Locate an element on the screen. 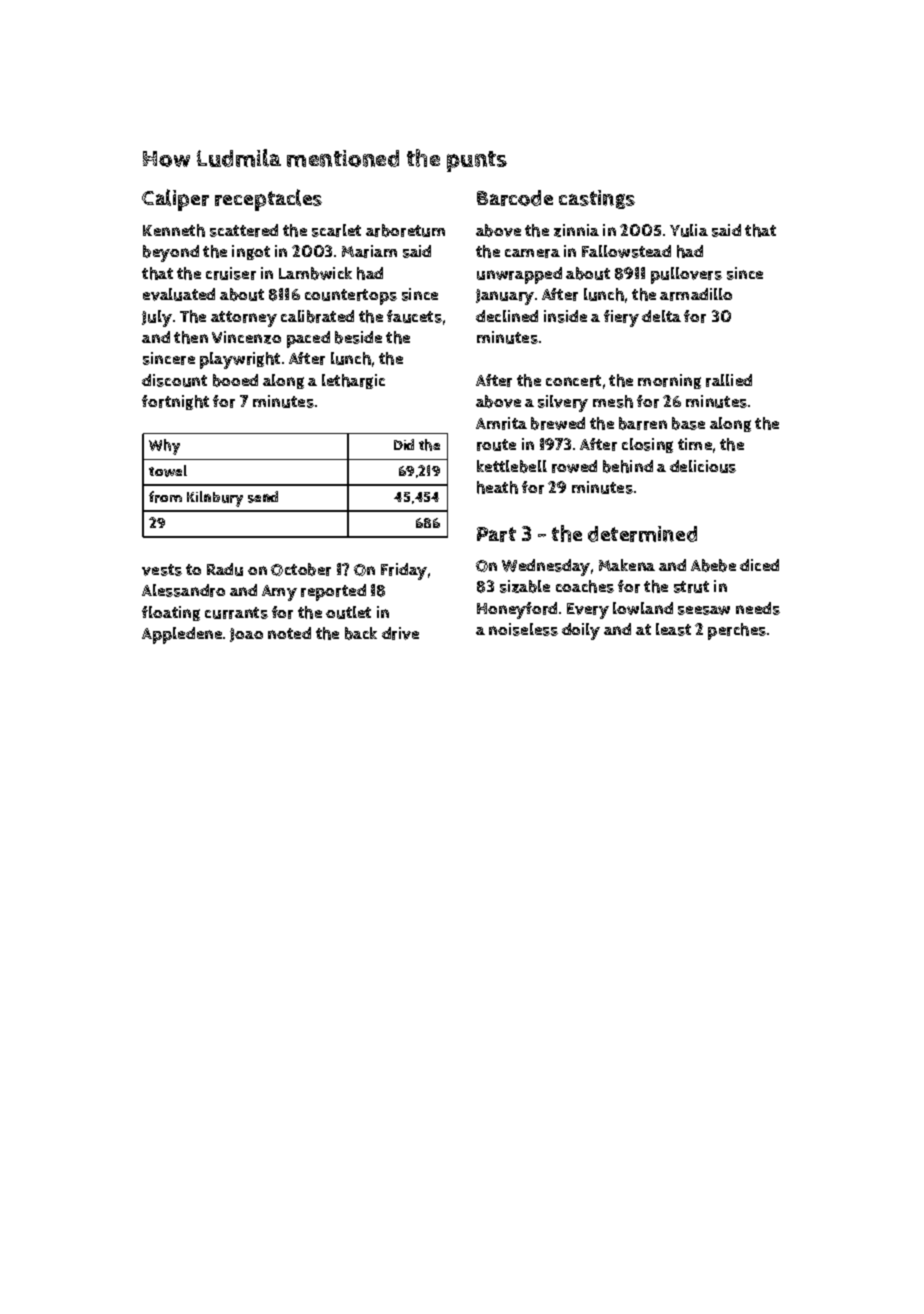 The height and width of the screenshot is (1314, 924). Kilnbury is located at coordinates (215, 499).
